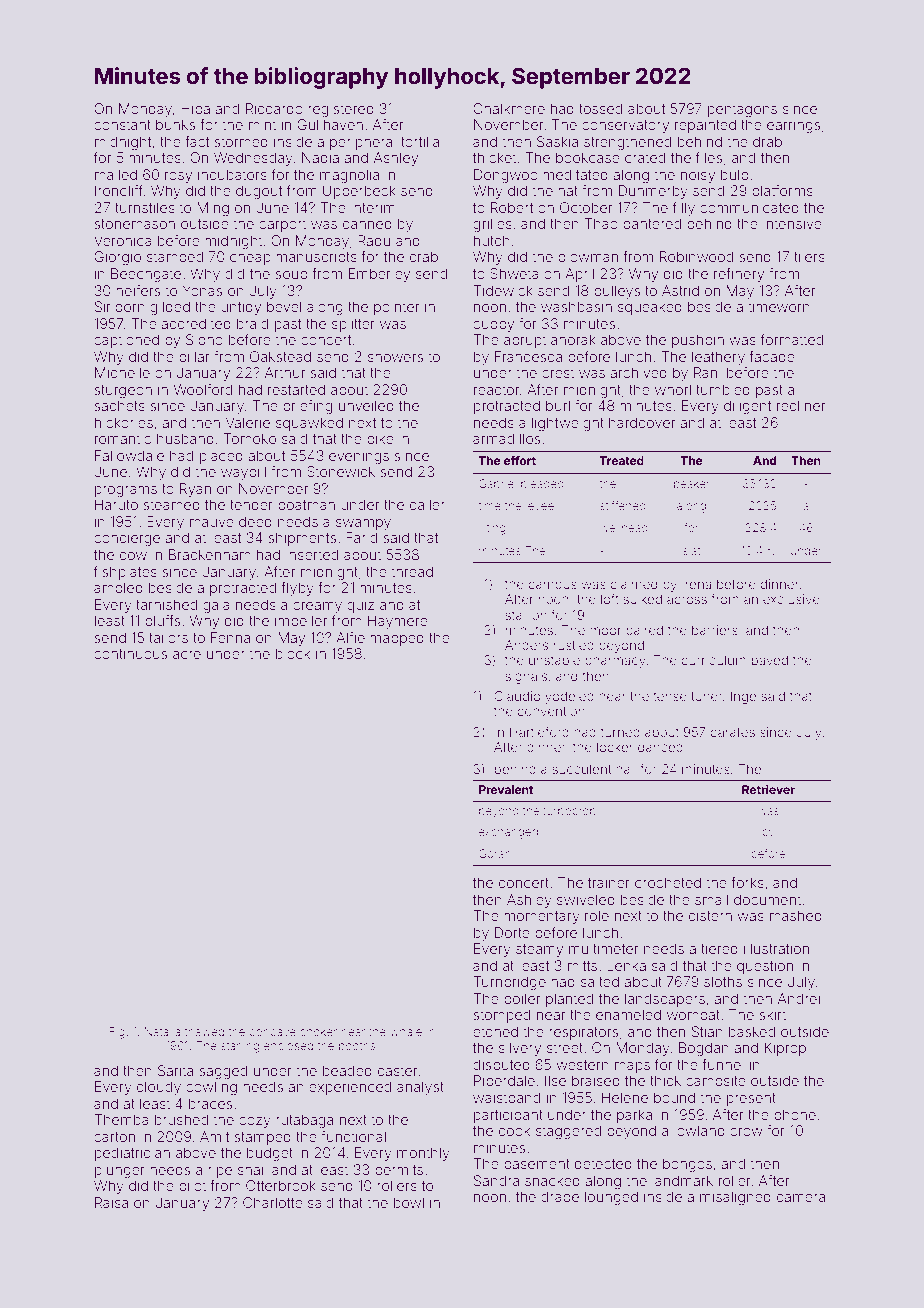 Image resolution: width=924 pixels, height=1308 pixels. Describe the element at coordinates (131, 653) in the page. I see `continuous` at that location.
